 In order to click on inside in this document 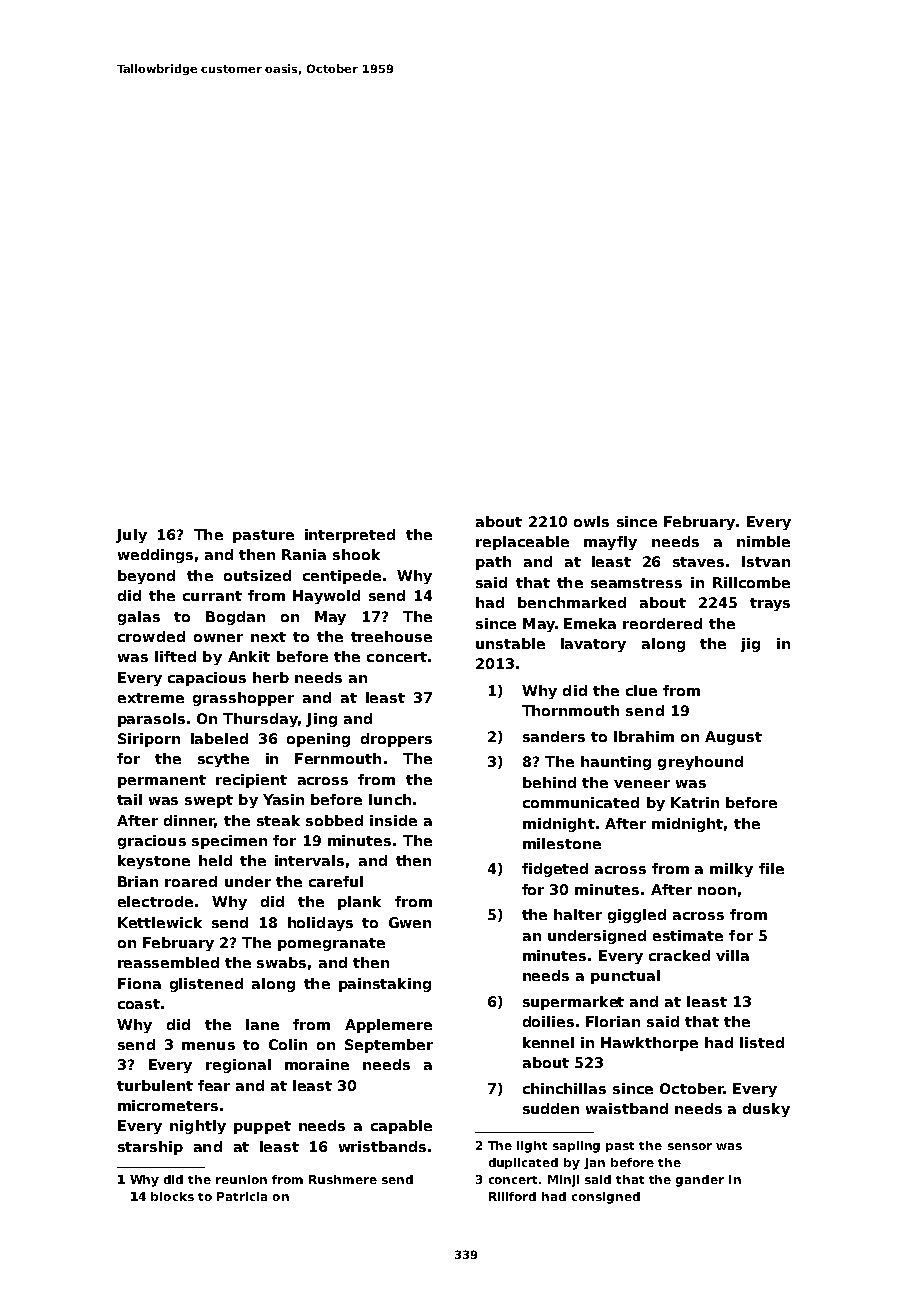, I will do `click(393, 820)`.
